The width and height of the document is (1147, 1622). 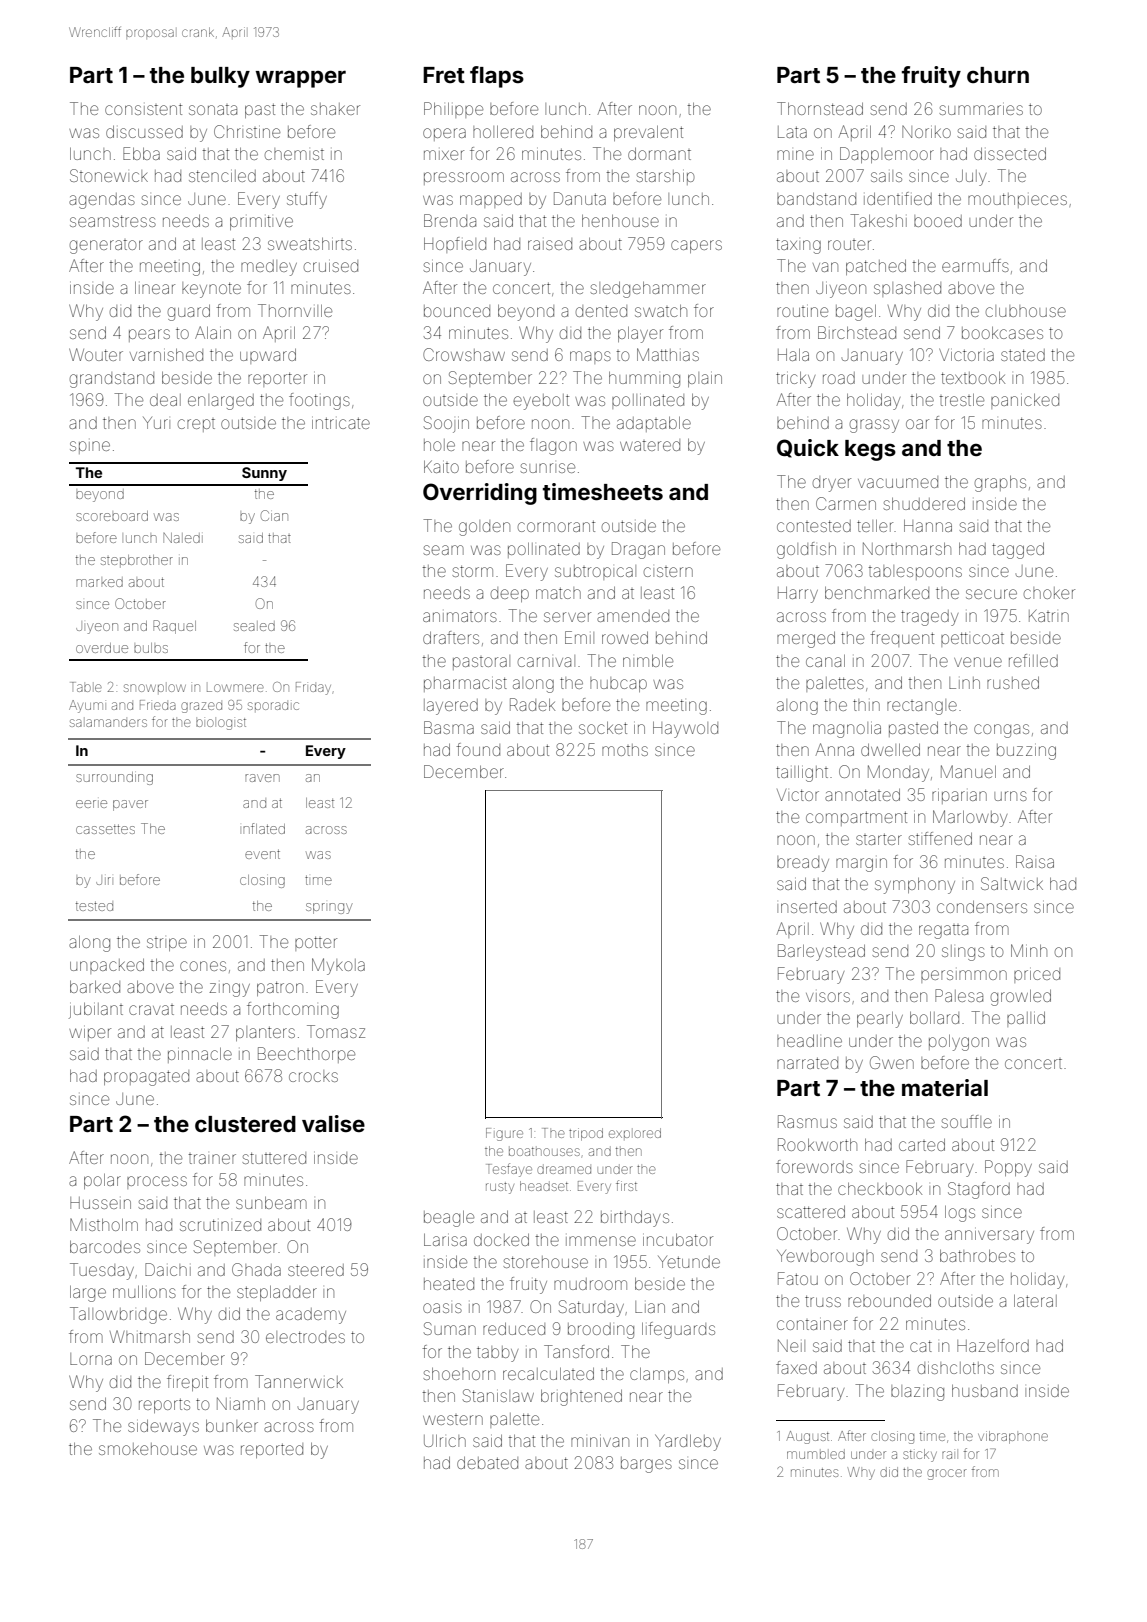 What do you see at coordinates (689, 1262) in the document?
I see `Yetunde` at bounding box center [689, 1262].
